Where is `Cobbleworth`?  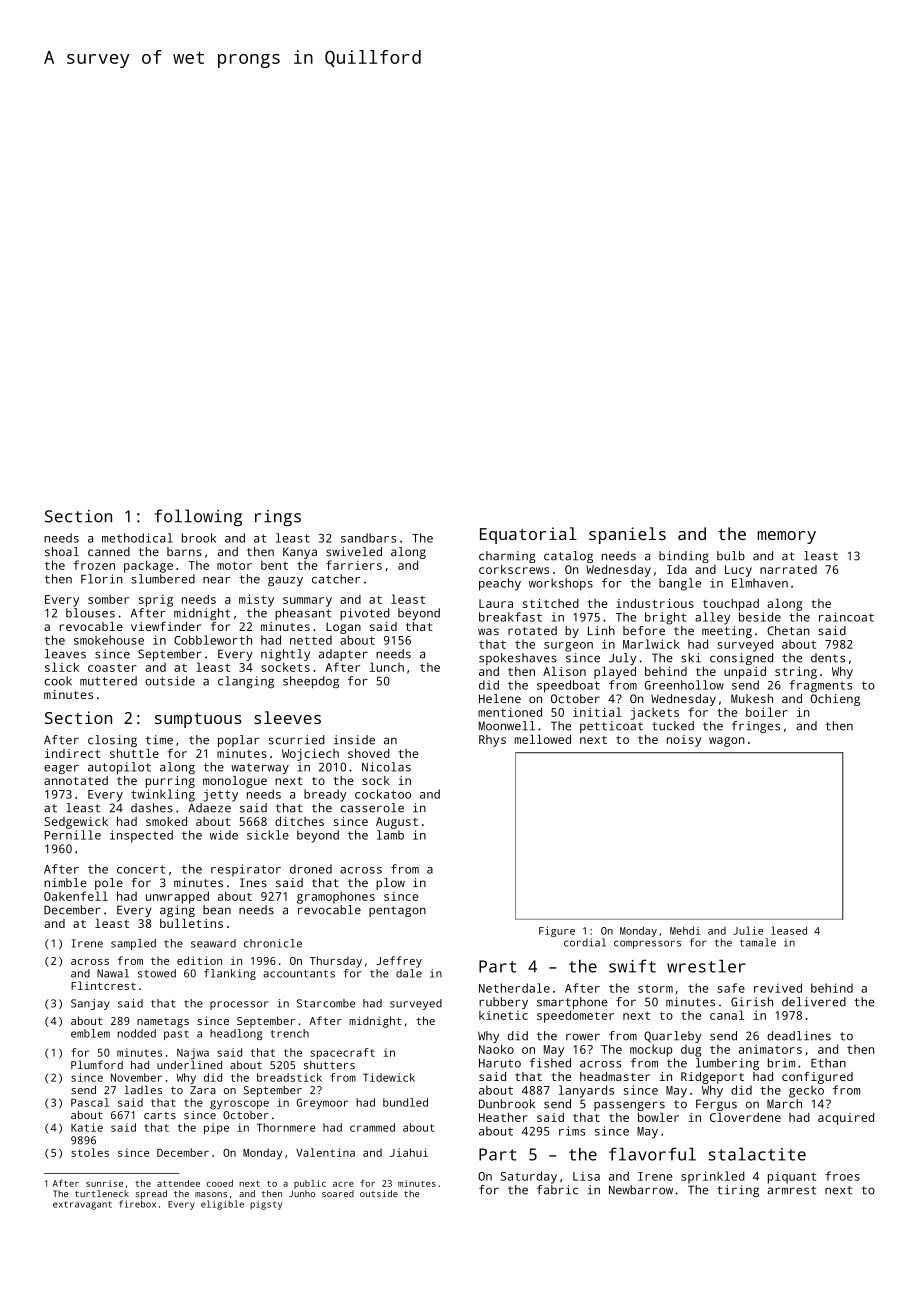
Cobbleworth is located at coordinates (213, 640).
